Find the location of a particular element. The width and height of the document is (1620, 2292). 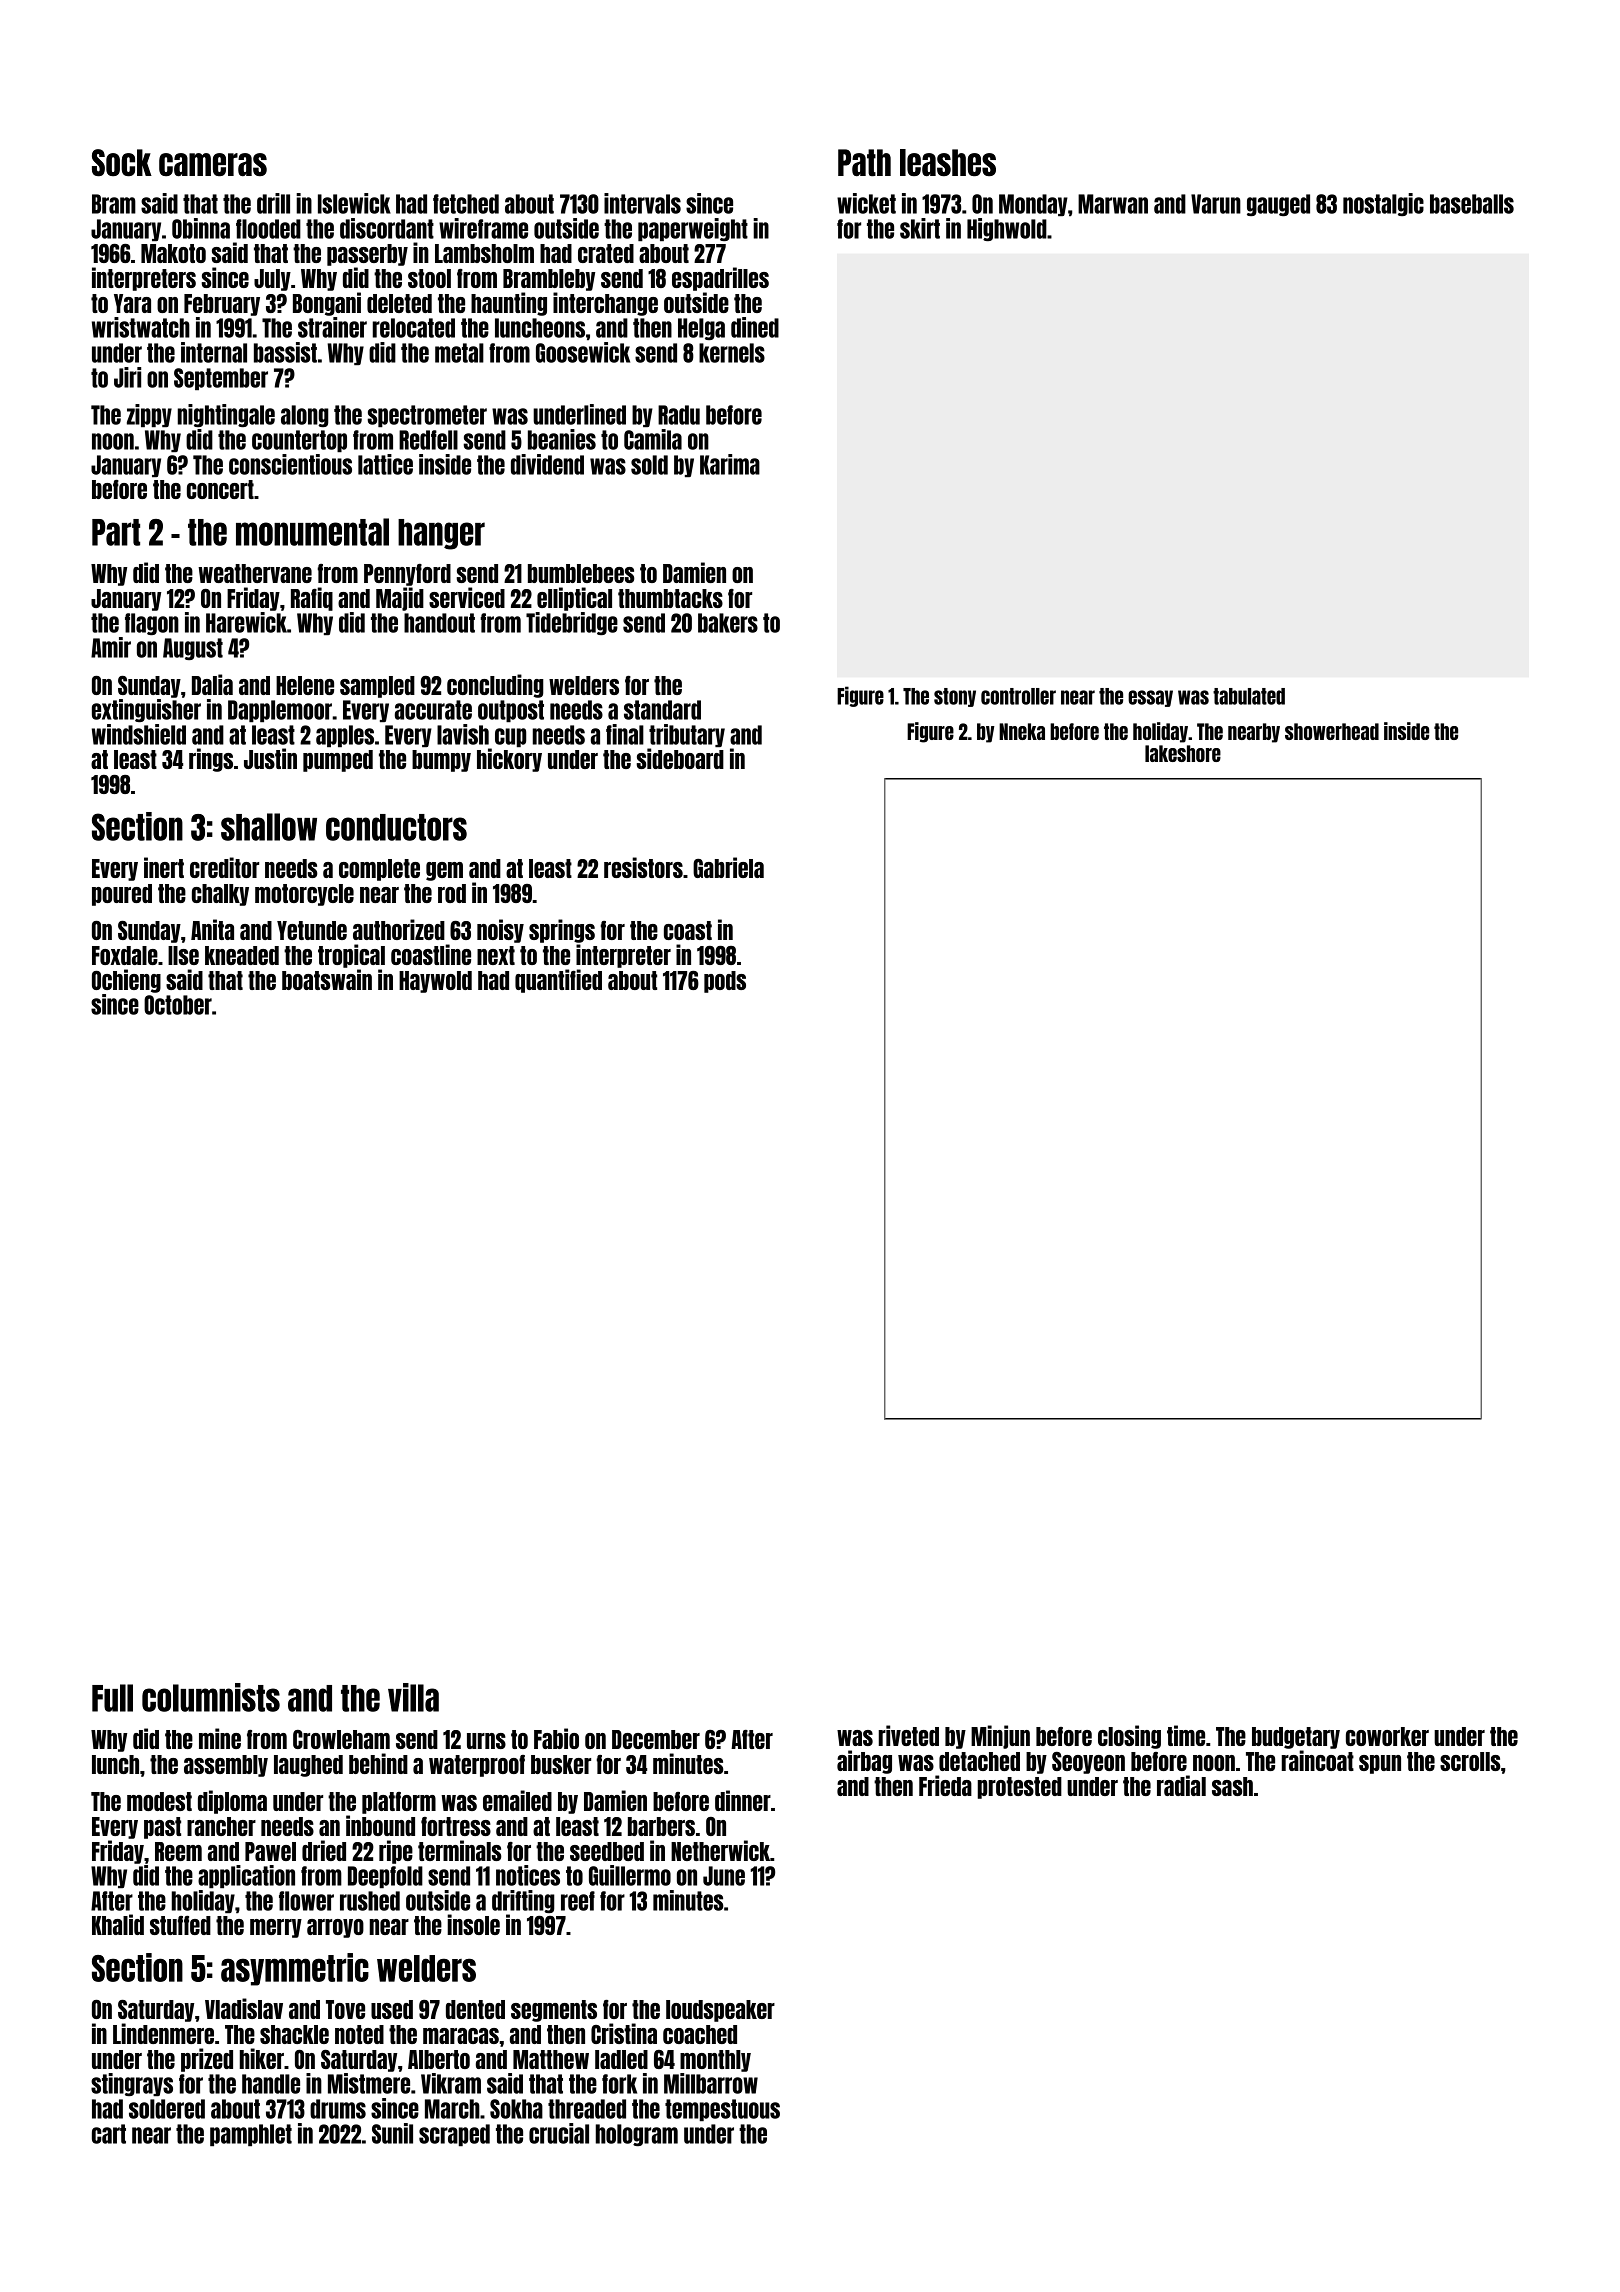

showerhead is located at coordinates (1332, 731).
